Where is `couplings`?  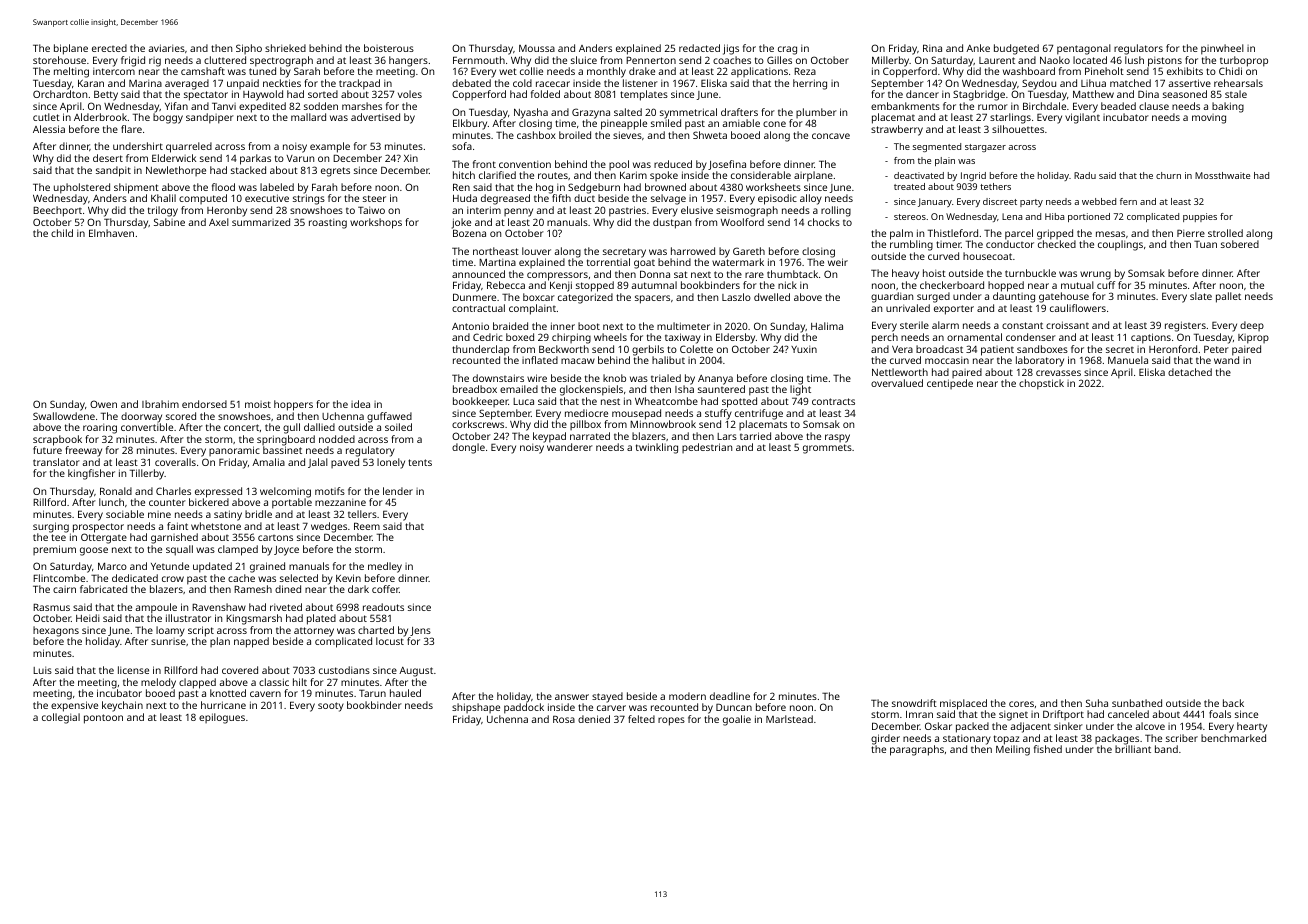 couplings is located at coordinates (1120, 245).
